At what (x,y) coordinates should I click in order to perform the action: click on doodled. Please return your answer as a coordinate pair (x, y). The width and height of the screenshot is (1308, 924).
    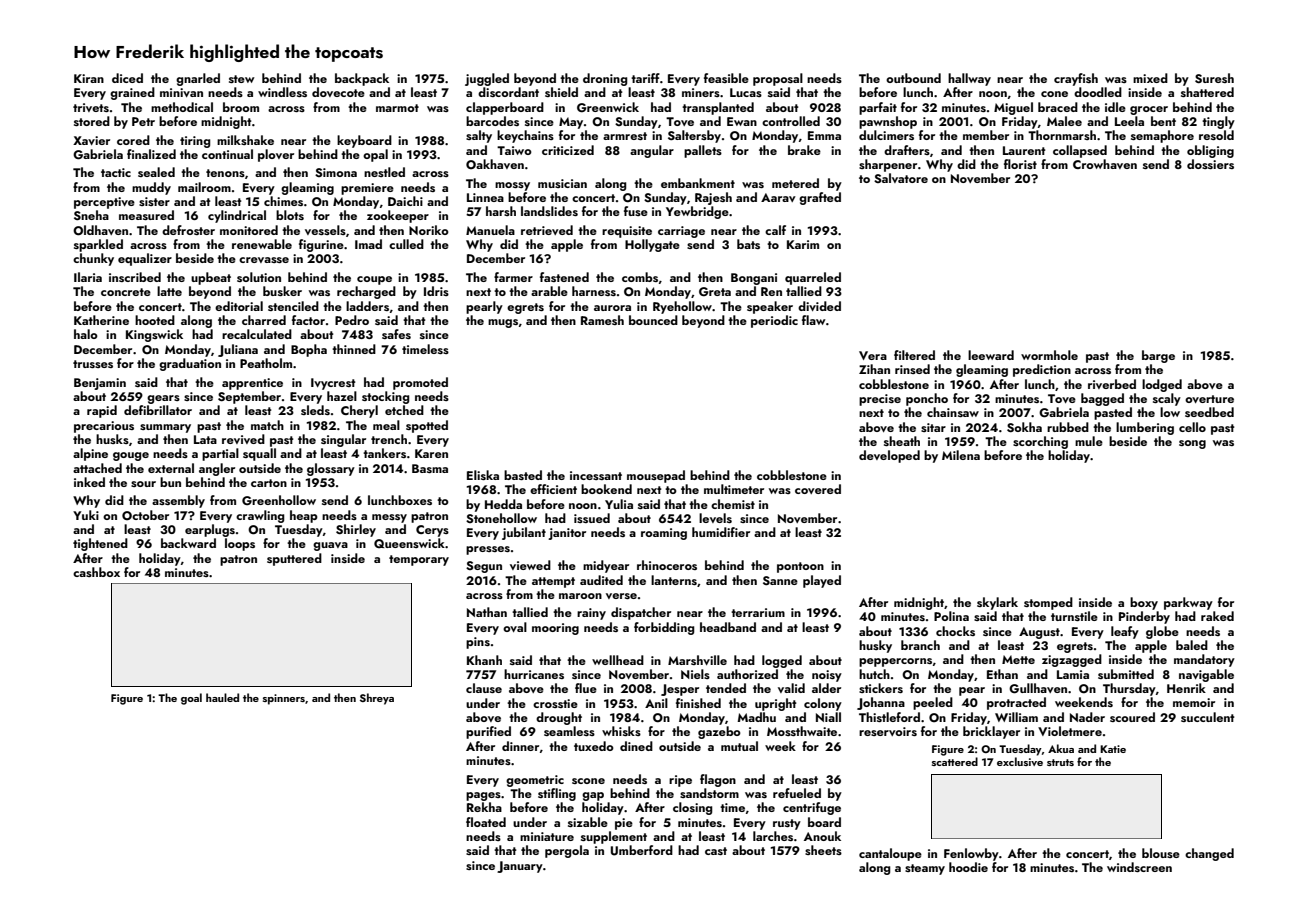
    Looking at the image, I should click on (1098, 92).
